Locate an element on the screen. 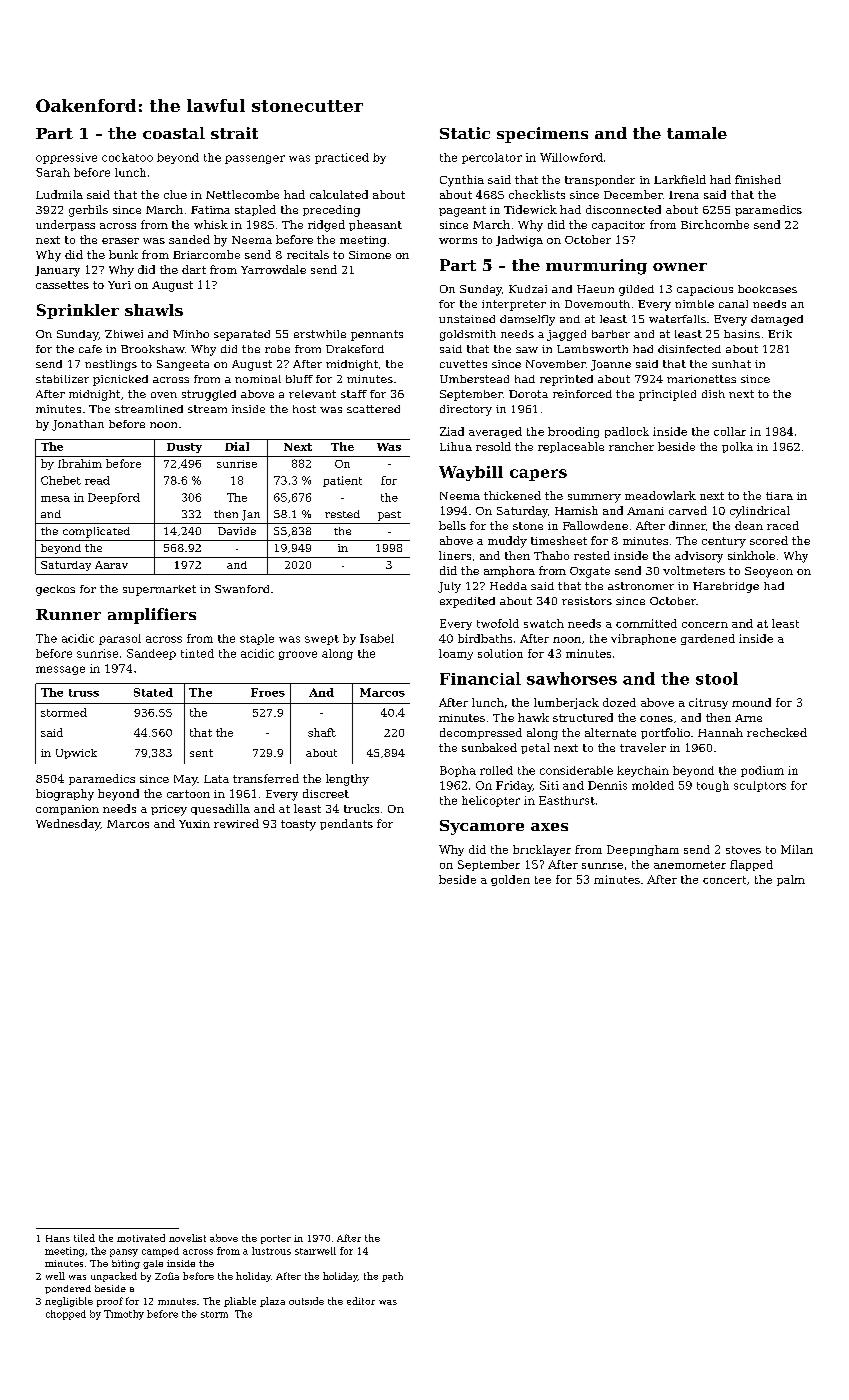 The height and width of the screenshot is (1400, 849). rechecked is located at coordinates (777, 732).
